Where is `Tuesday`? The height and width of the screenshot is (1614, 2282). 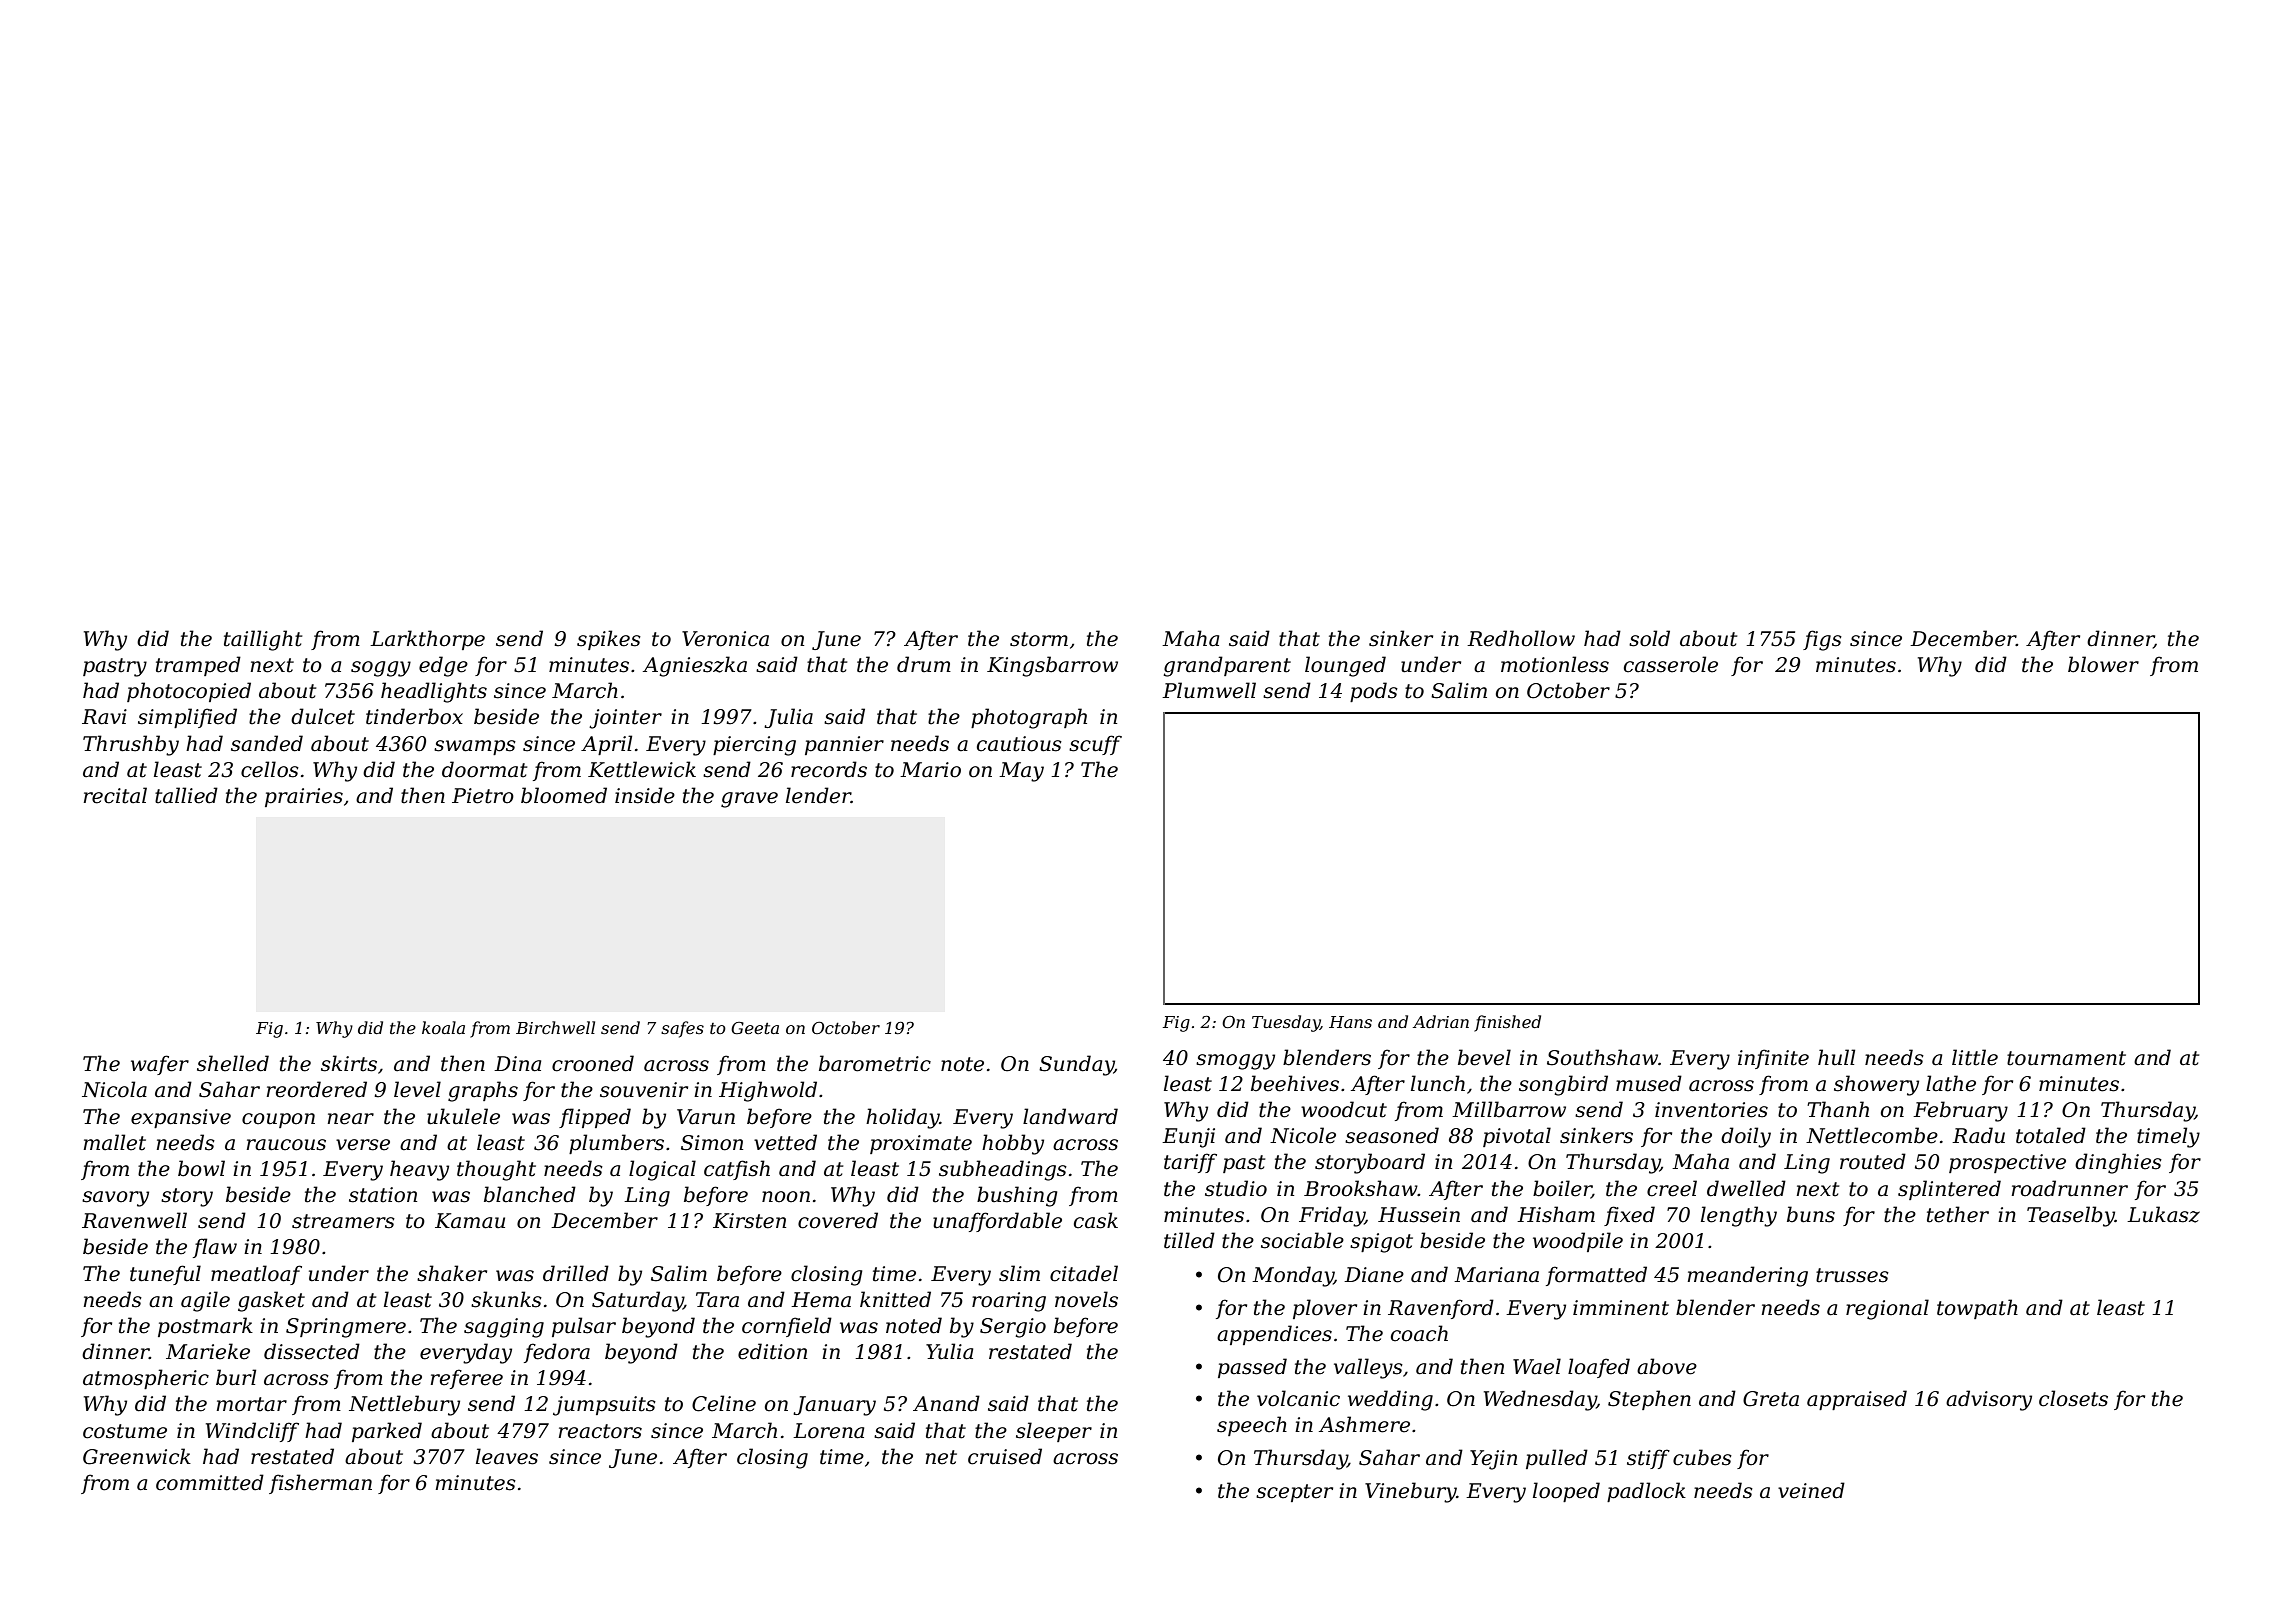 Tuesday is located at coordinates (1286, 1023).
